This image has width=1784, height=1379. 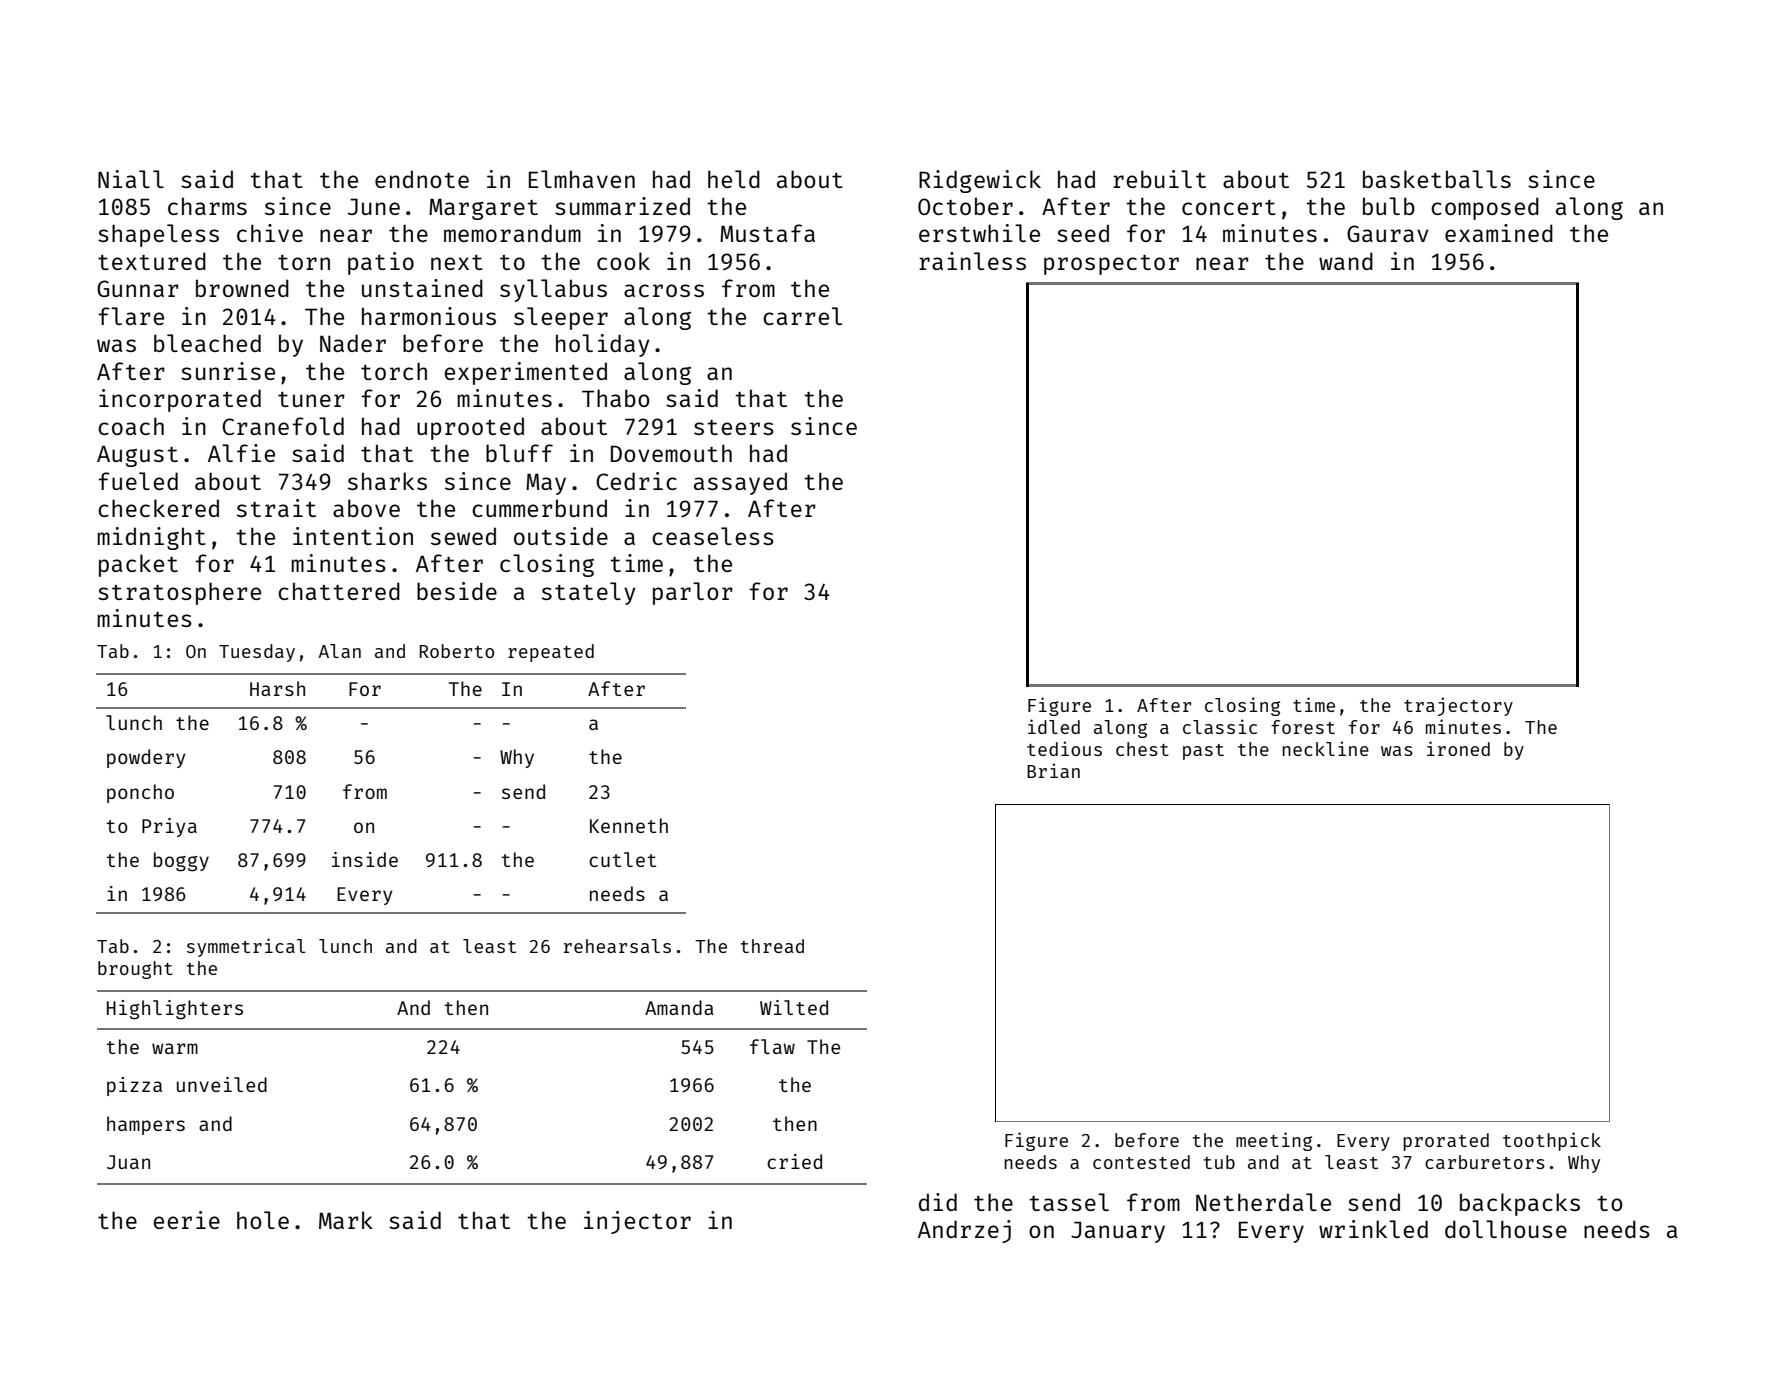 I want to click on Andrzej, so click(x=964, y=1231).
